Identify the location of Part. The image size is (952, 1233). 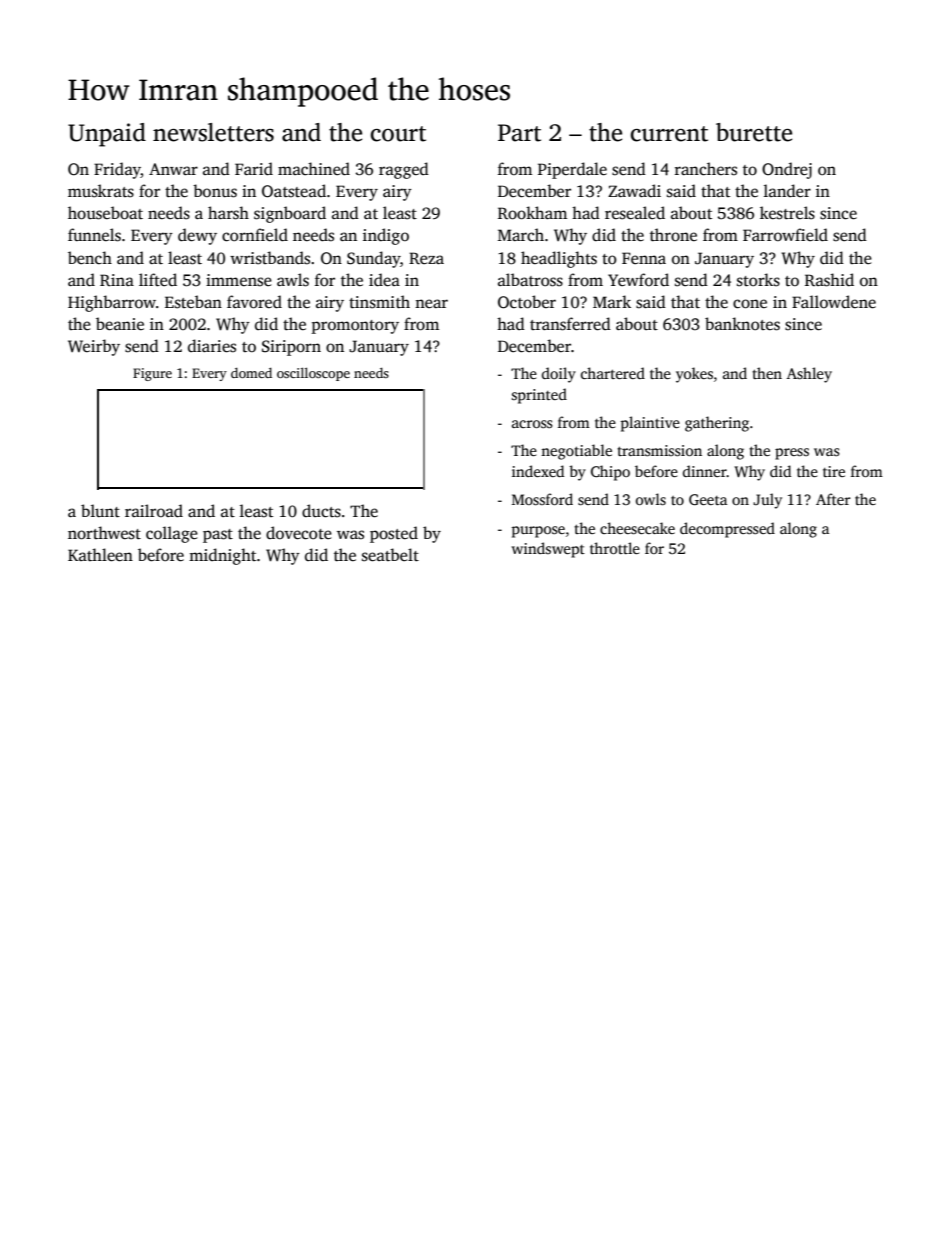
(519, 133).
